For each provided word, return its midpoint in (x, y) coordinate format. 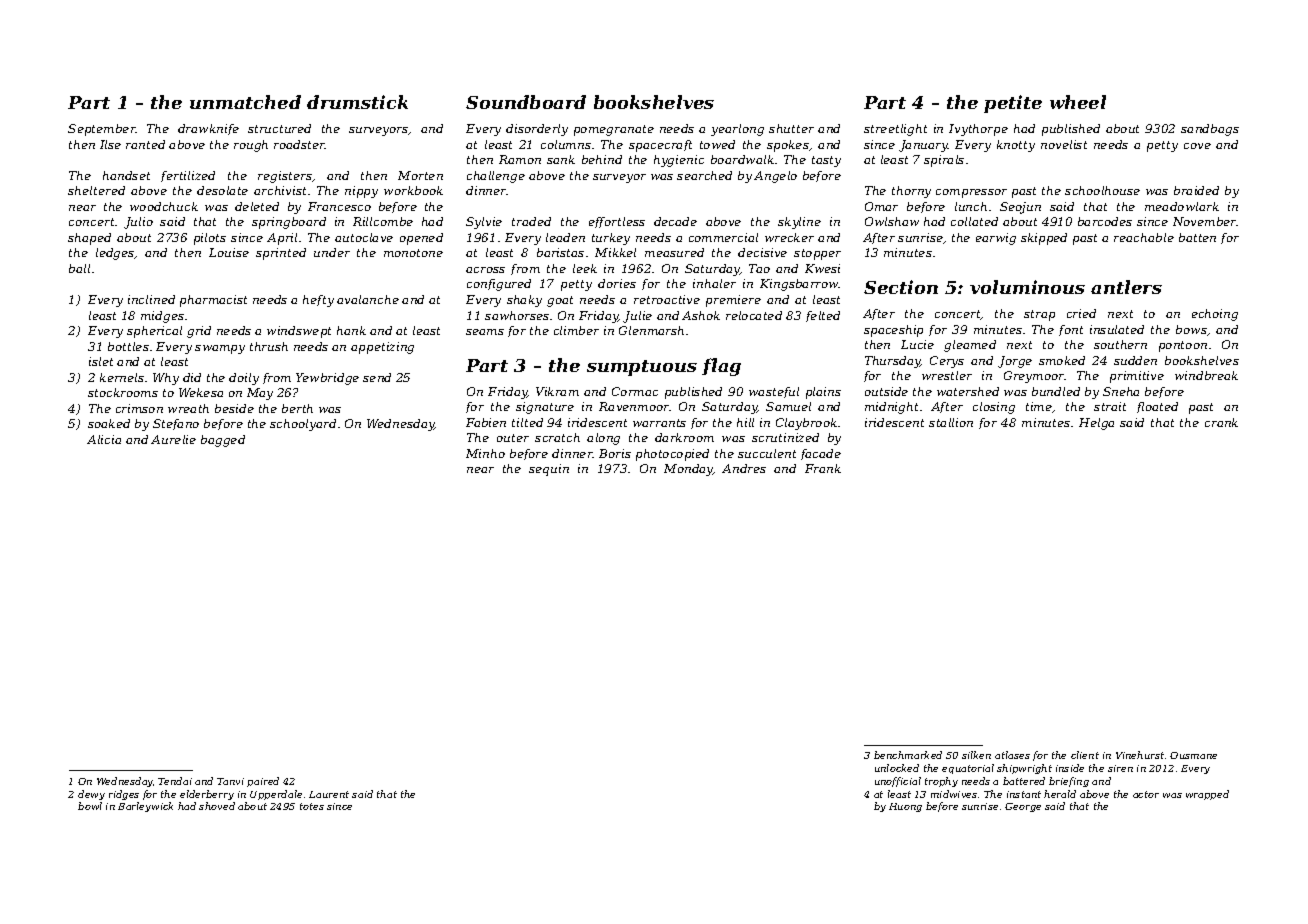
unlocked (897, 768)
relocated (754, 315)
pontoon (1183, 346)
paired (263, 782)
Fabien (486, 422)
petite (1013, 104)
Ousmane (1193, 755)
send (377, 377)
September (102, 130)
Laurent (329, 794)
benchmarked (908, 755)
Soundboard (526, 102)
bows (1191, 329)
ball (79, 268)
